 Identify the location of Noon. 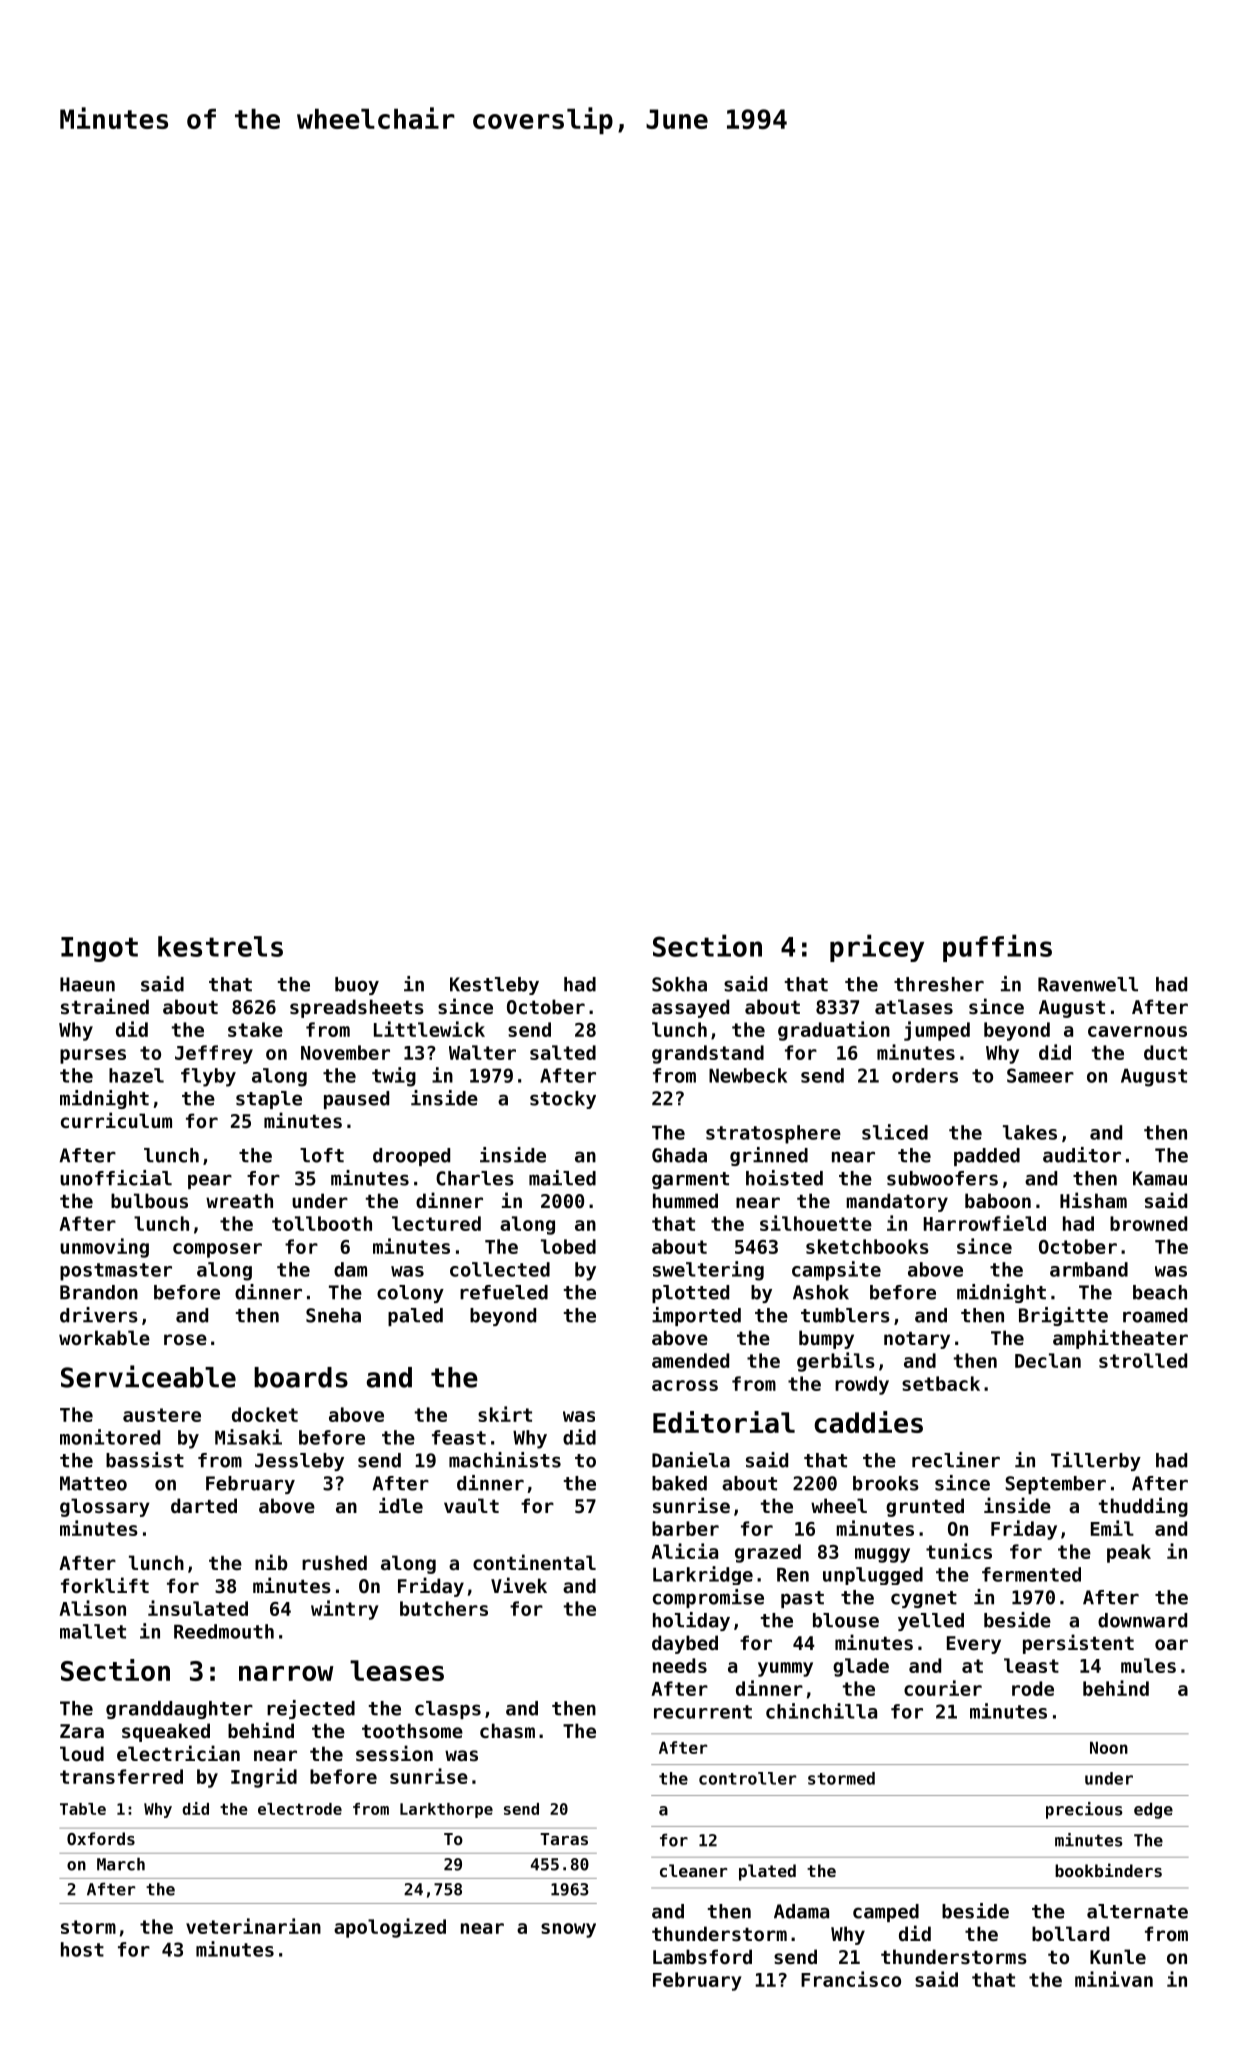
(1109, 1748).
